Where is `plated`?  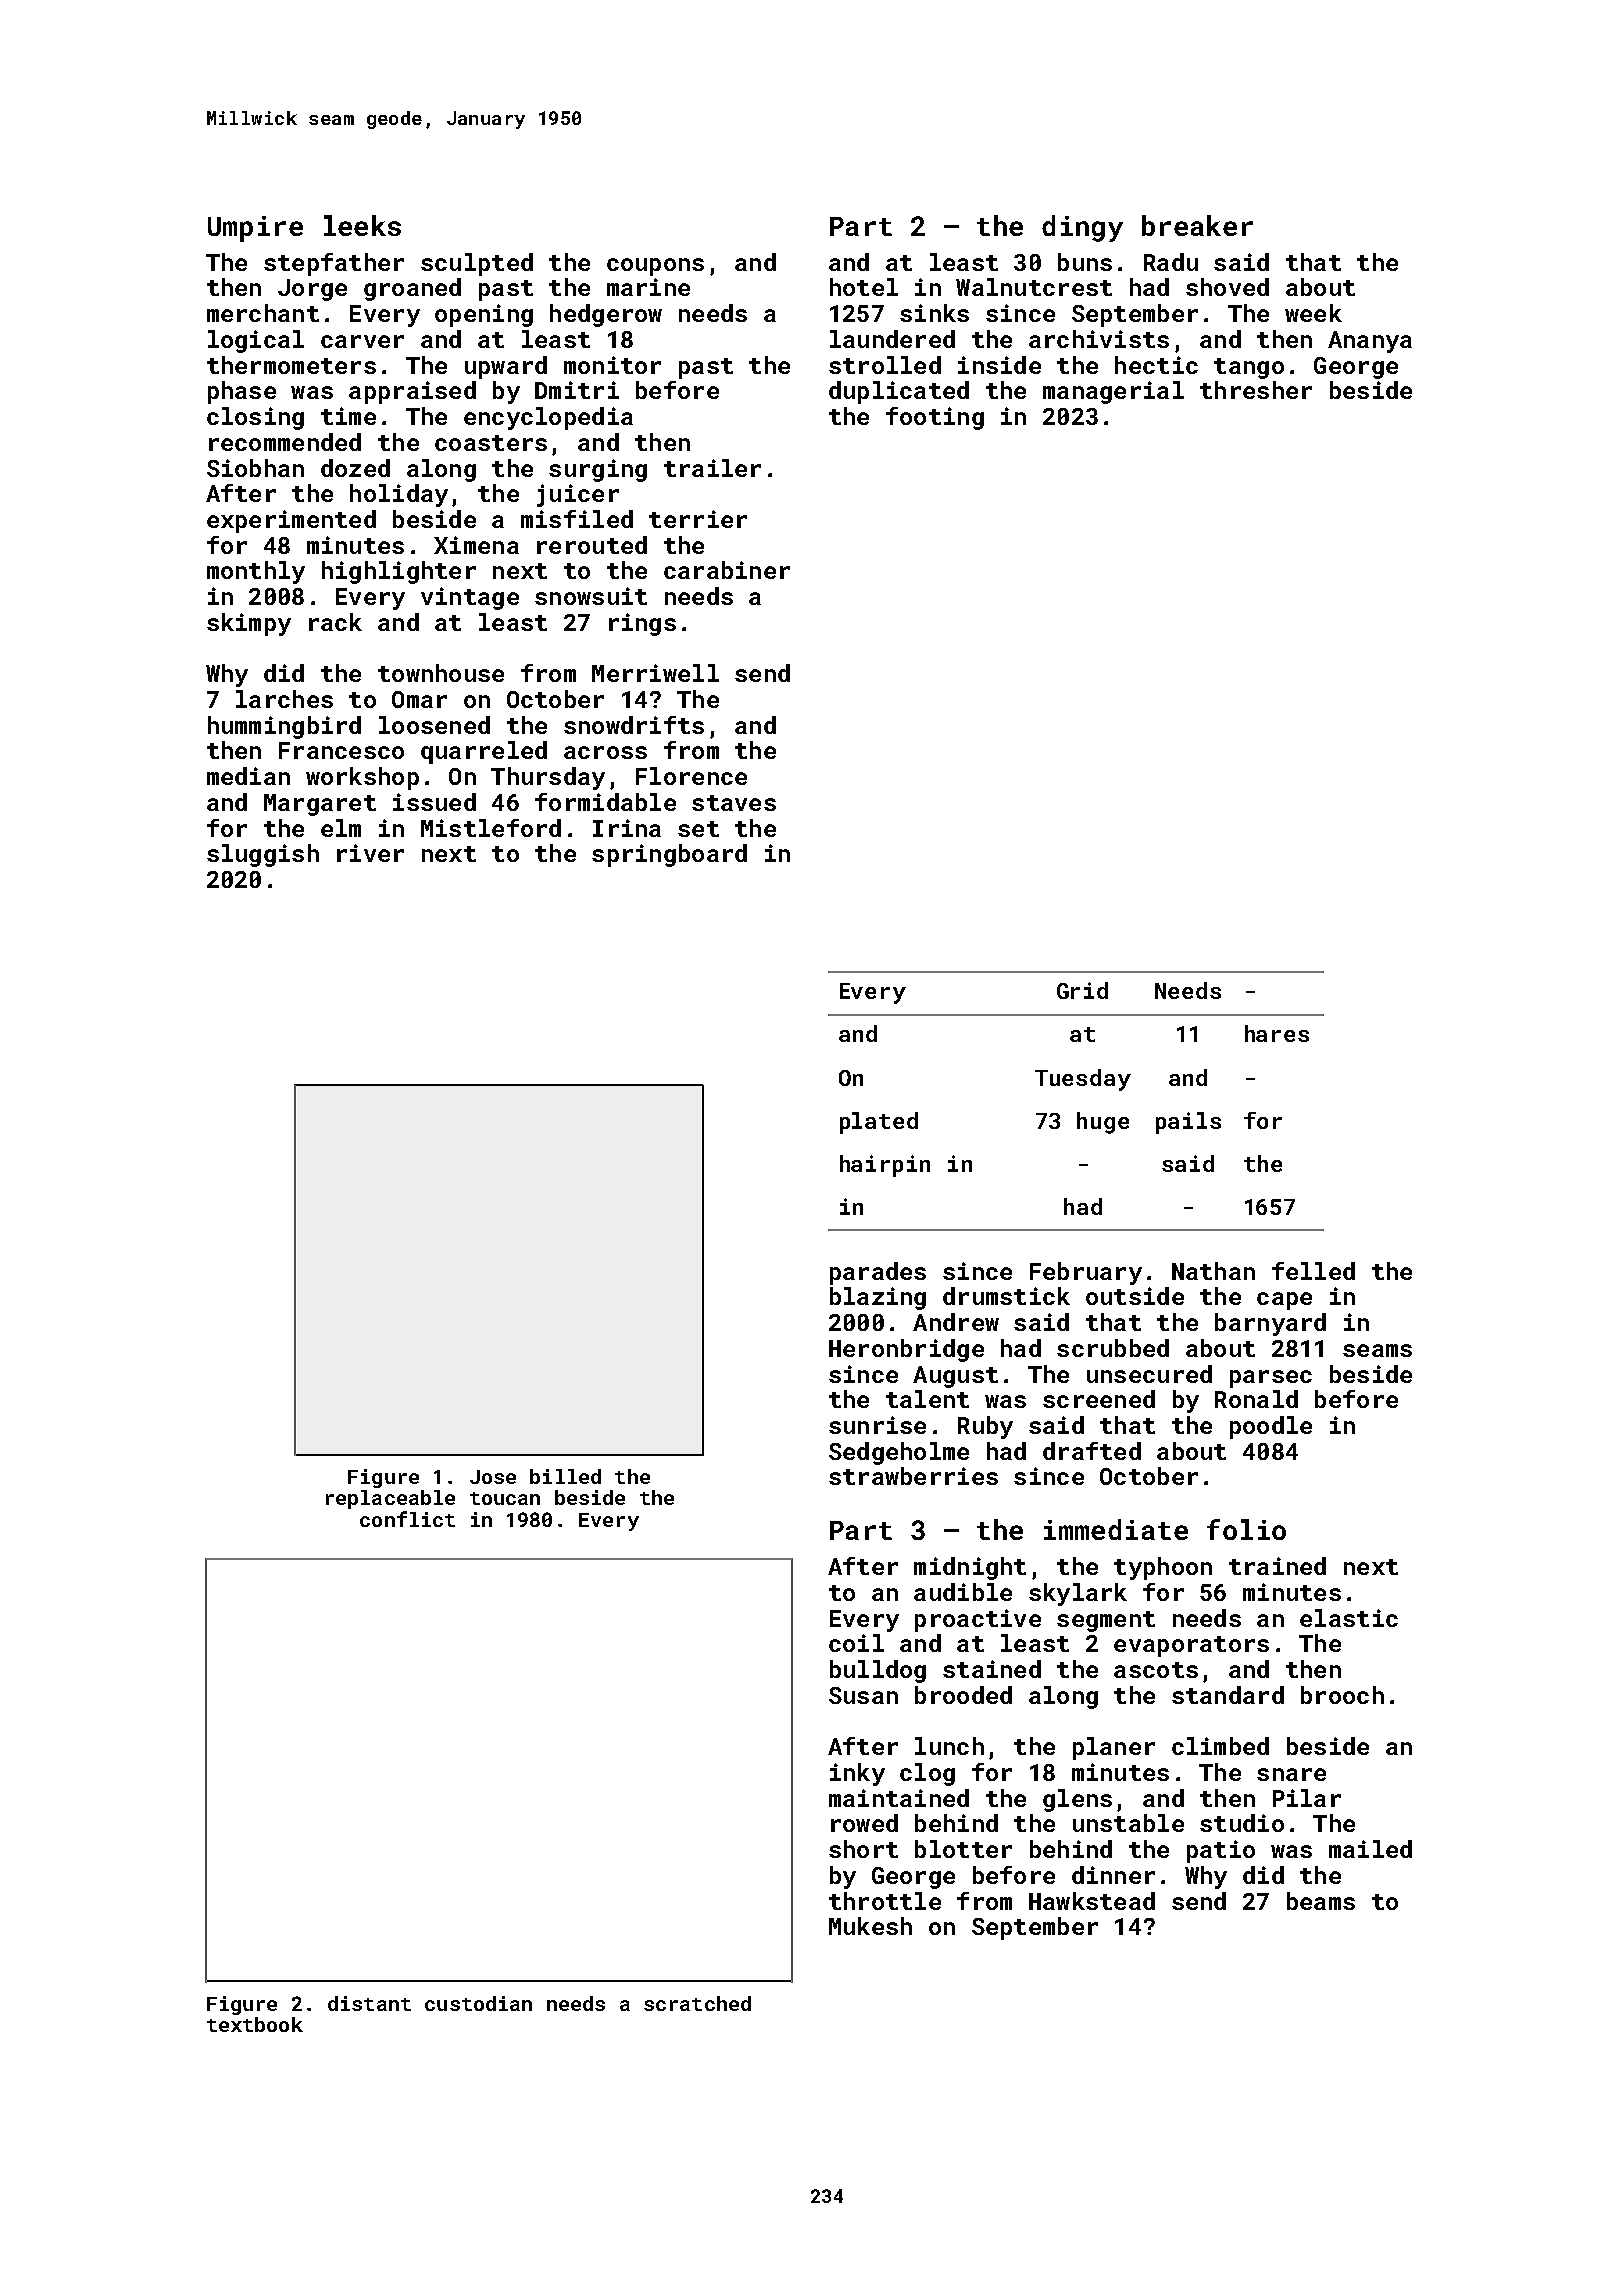
plated is located at coordinates (879, 1123).
